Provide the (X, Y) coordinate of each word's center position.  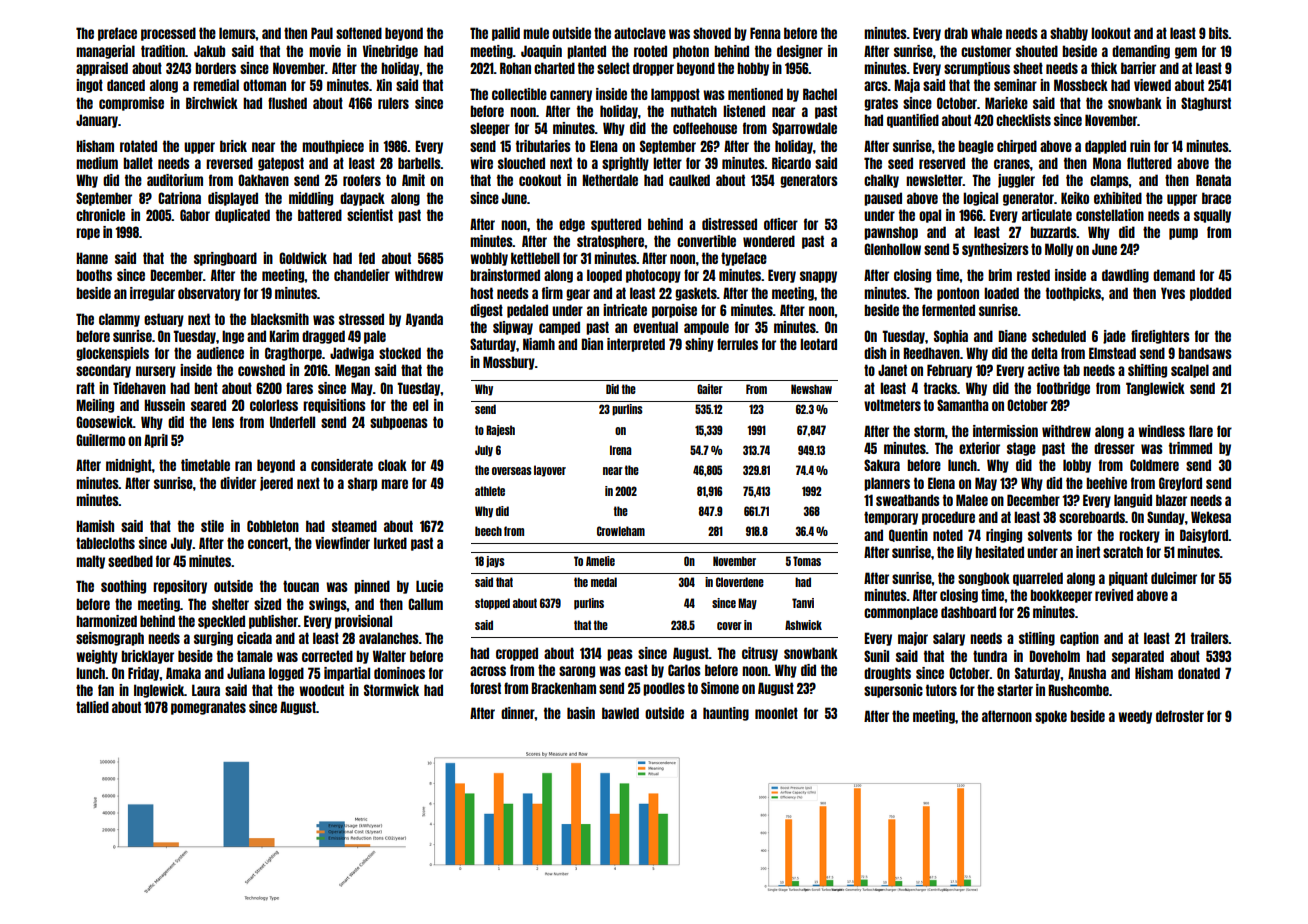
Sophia (951, 337)
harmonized (106, 621)
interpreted (636, 345)
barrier (1138, 68)
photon (691, 52)
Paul (322, 33)
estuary (164, 320)
